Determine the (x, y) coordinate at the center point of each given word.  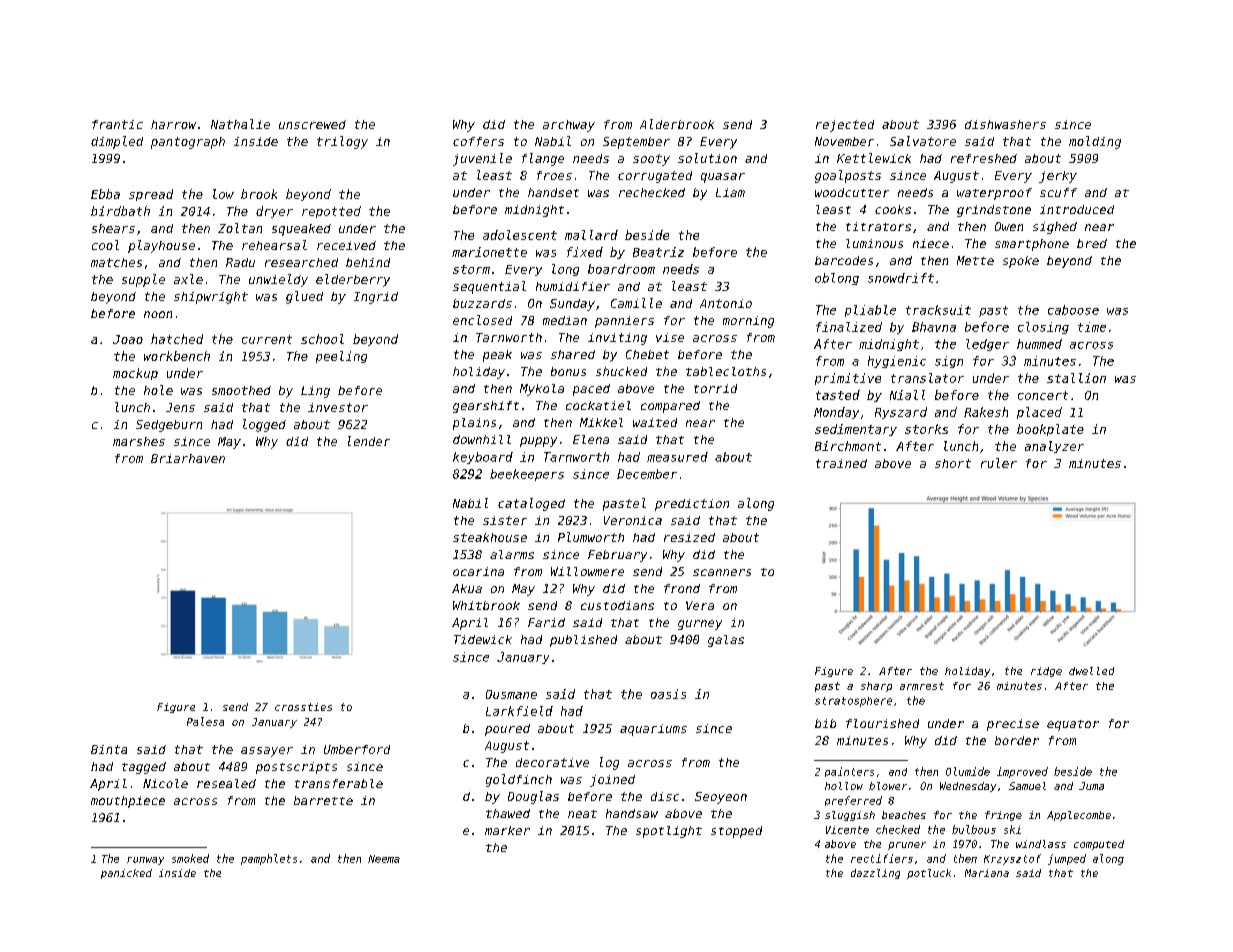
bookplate (1050, 430)
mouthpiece (128, 802)
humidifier (573, 286)
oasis (668, 694)
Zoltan (240, 228)
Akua (467, 588)
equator (1073, 725)
